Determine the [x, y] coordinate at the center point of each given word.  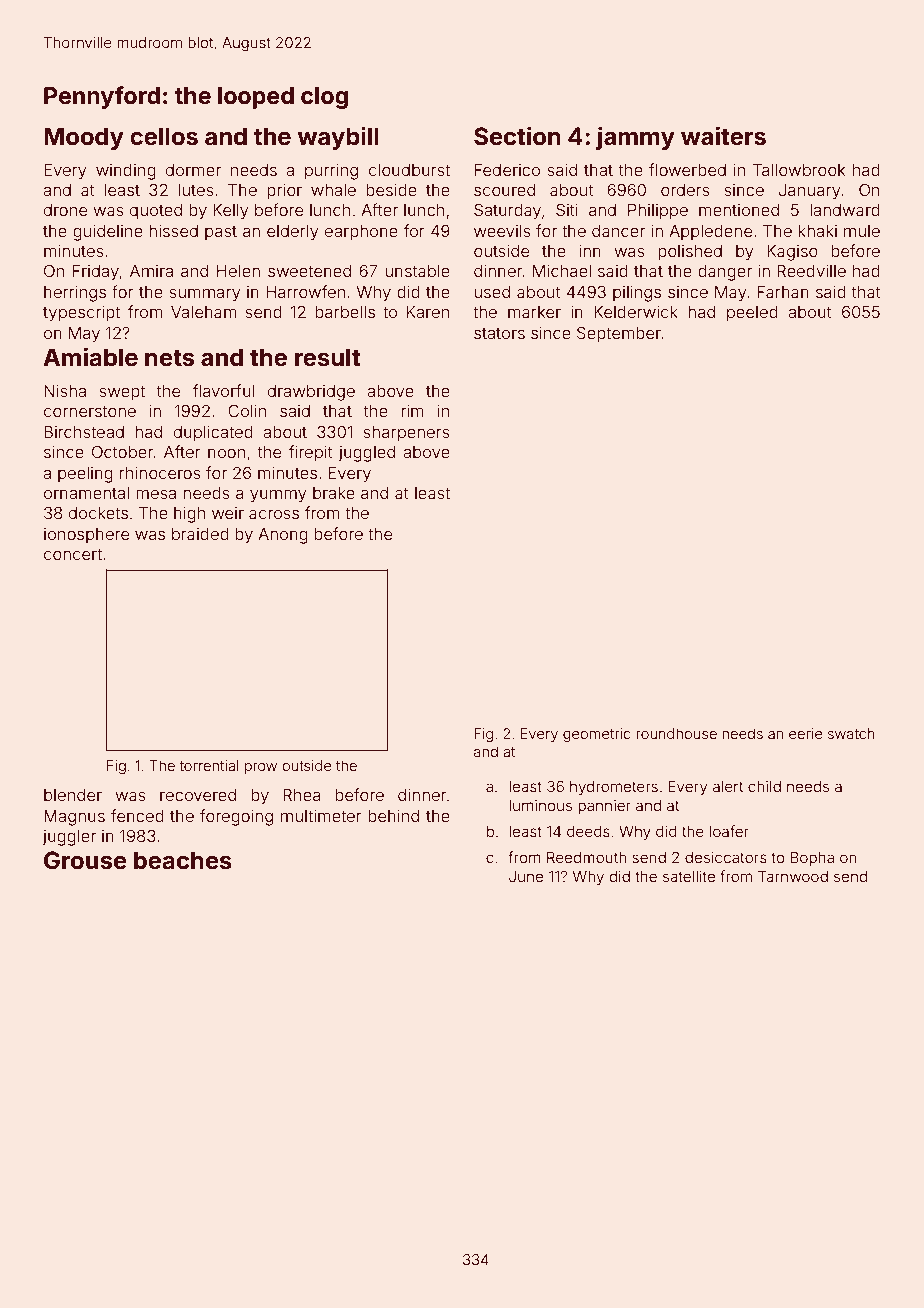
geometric [597, 735]
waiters [723, 136]
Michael [562, 270]
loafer [729, 831]
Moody [84, 138]
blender [73, 795]
